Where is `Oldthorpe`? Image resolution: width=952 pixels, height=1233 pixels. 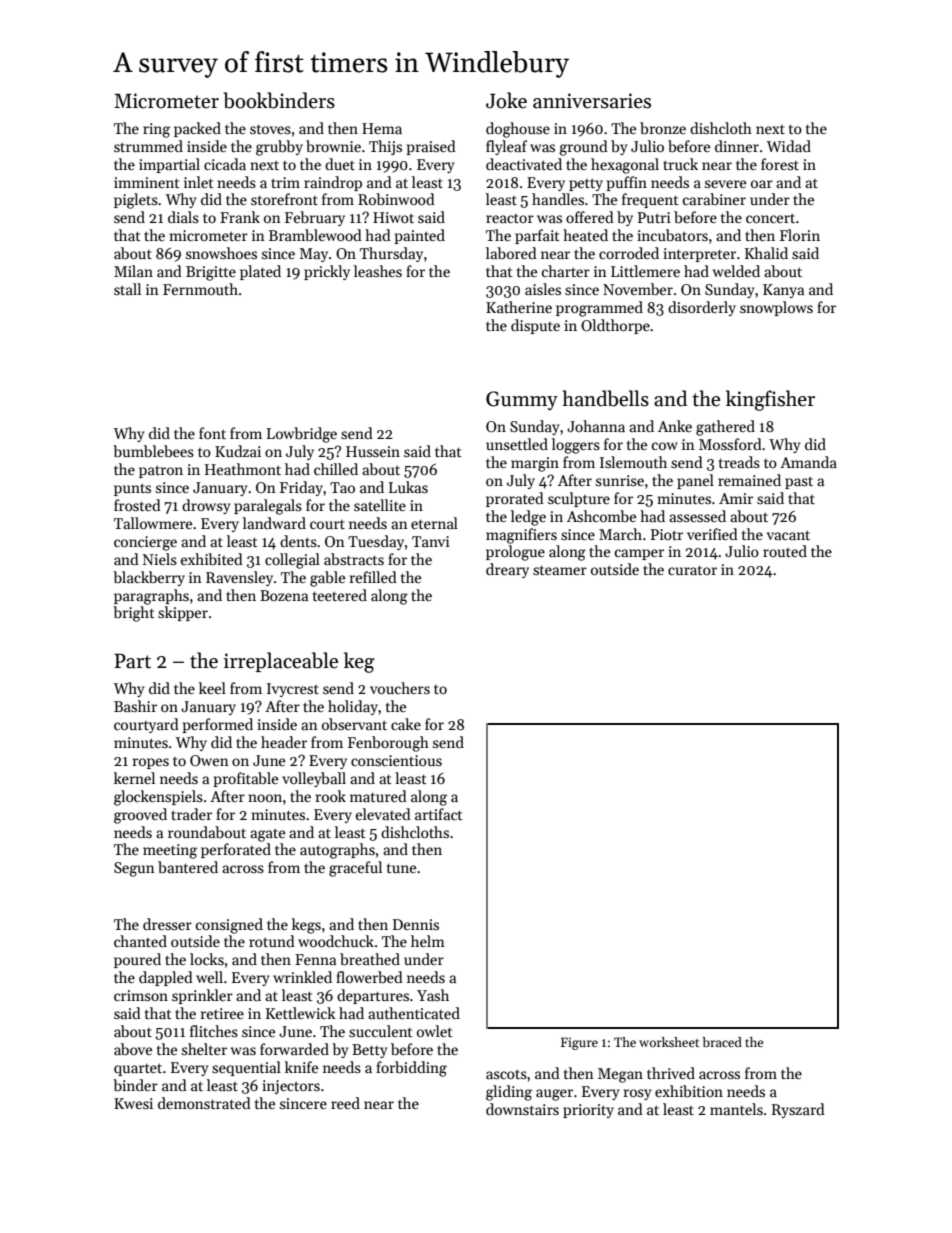 Oldthorpe is located at coordinates (615, 326).
